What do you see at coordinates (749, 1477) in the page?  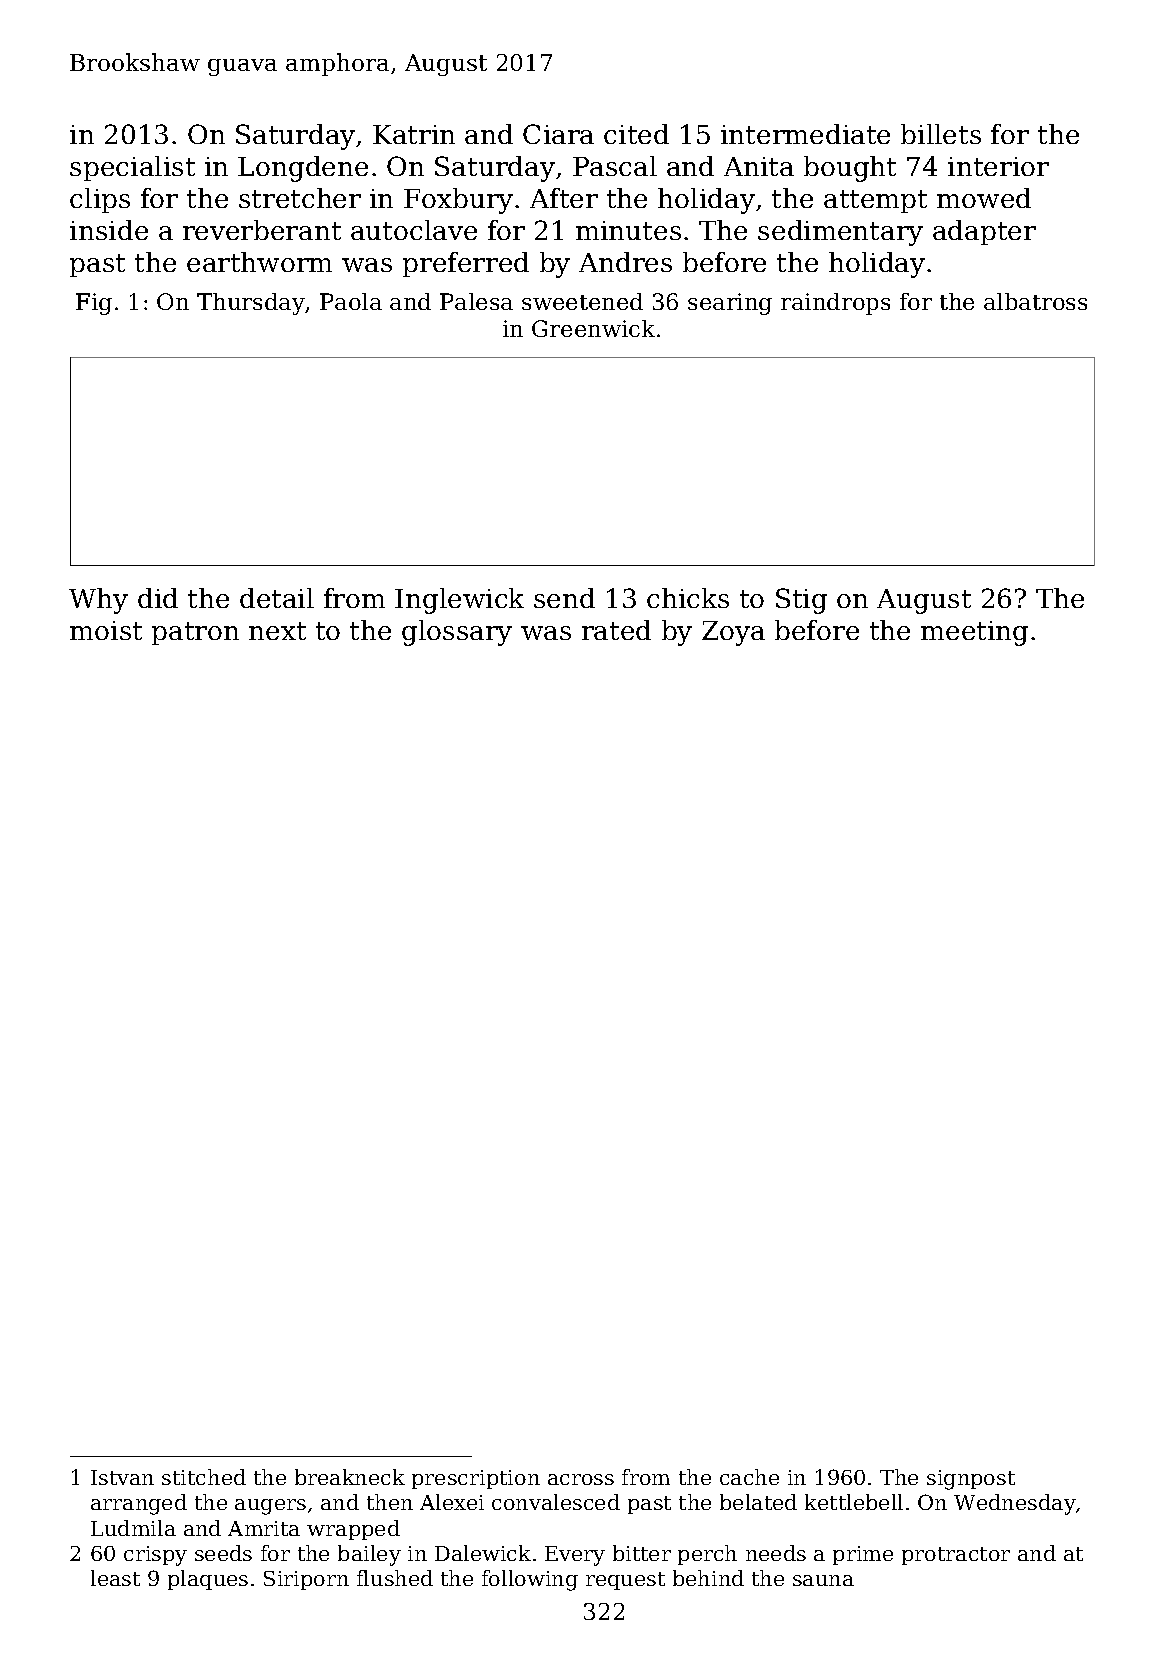 I see `cache` at bounding box center [749, 1477].
